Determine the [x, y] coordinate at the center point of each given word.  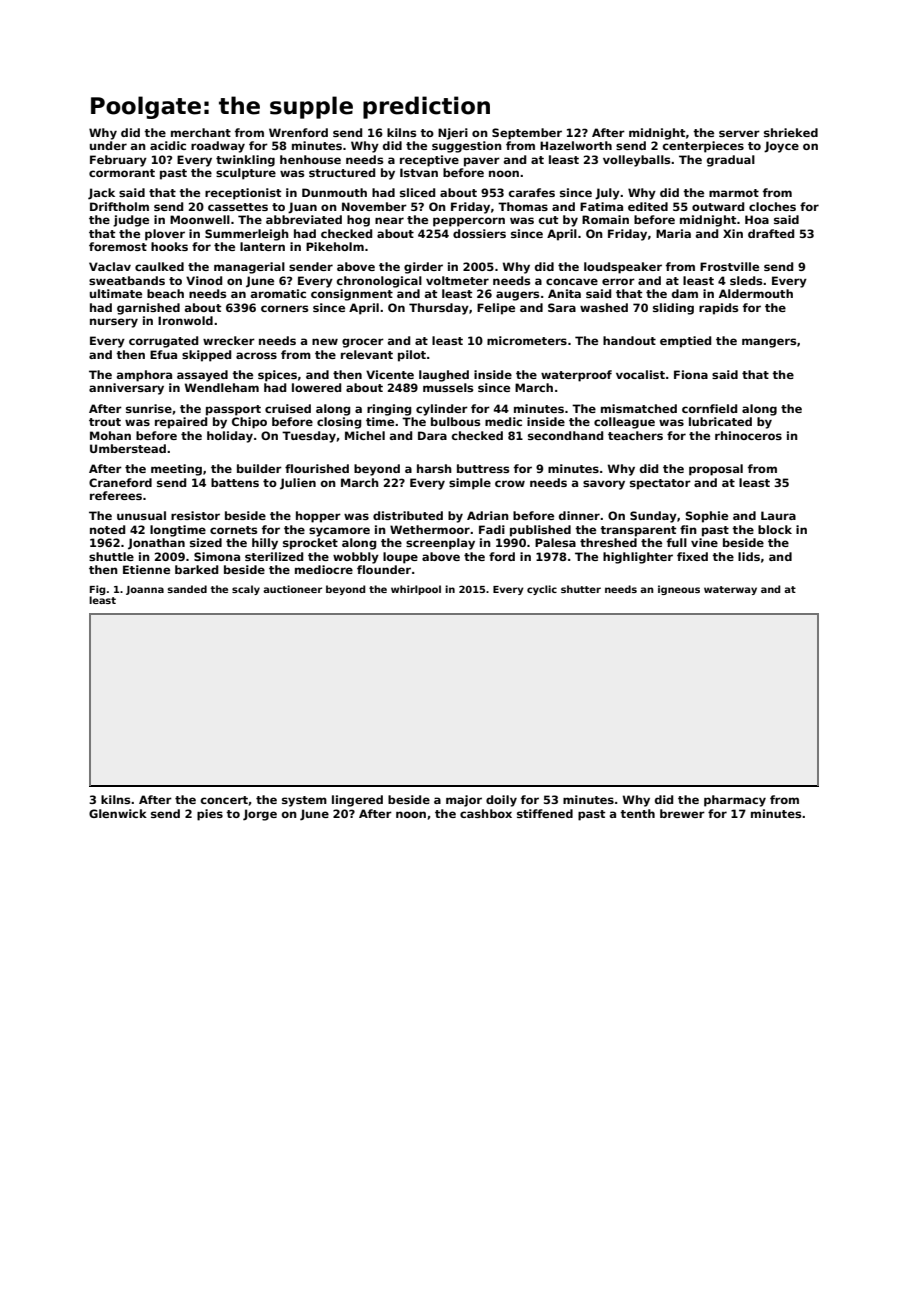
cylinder [442, 410]
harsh [434, 468]
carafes [532, 192]
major [464, 801]
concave [572, 281]
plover [165, 235]
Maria [673, 233]
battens [235, 482]
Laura [778, 515]
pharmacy [735, 801]
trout [105, 422]
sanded [187, 589]
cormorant [122, 173]
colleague [624, 423]
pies [210, 815]
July [607, 194]
